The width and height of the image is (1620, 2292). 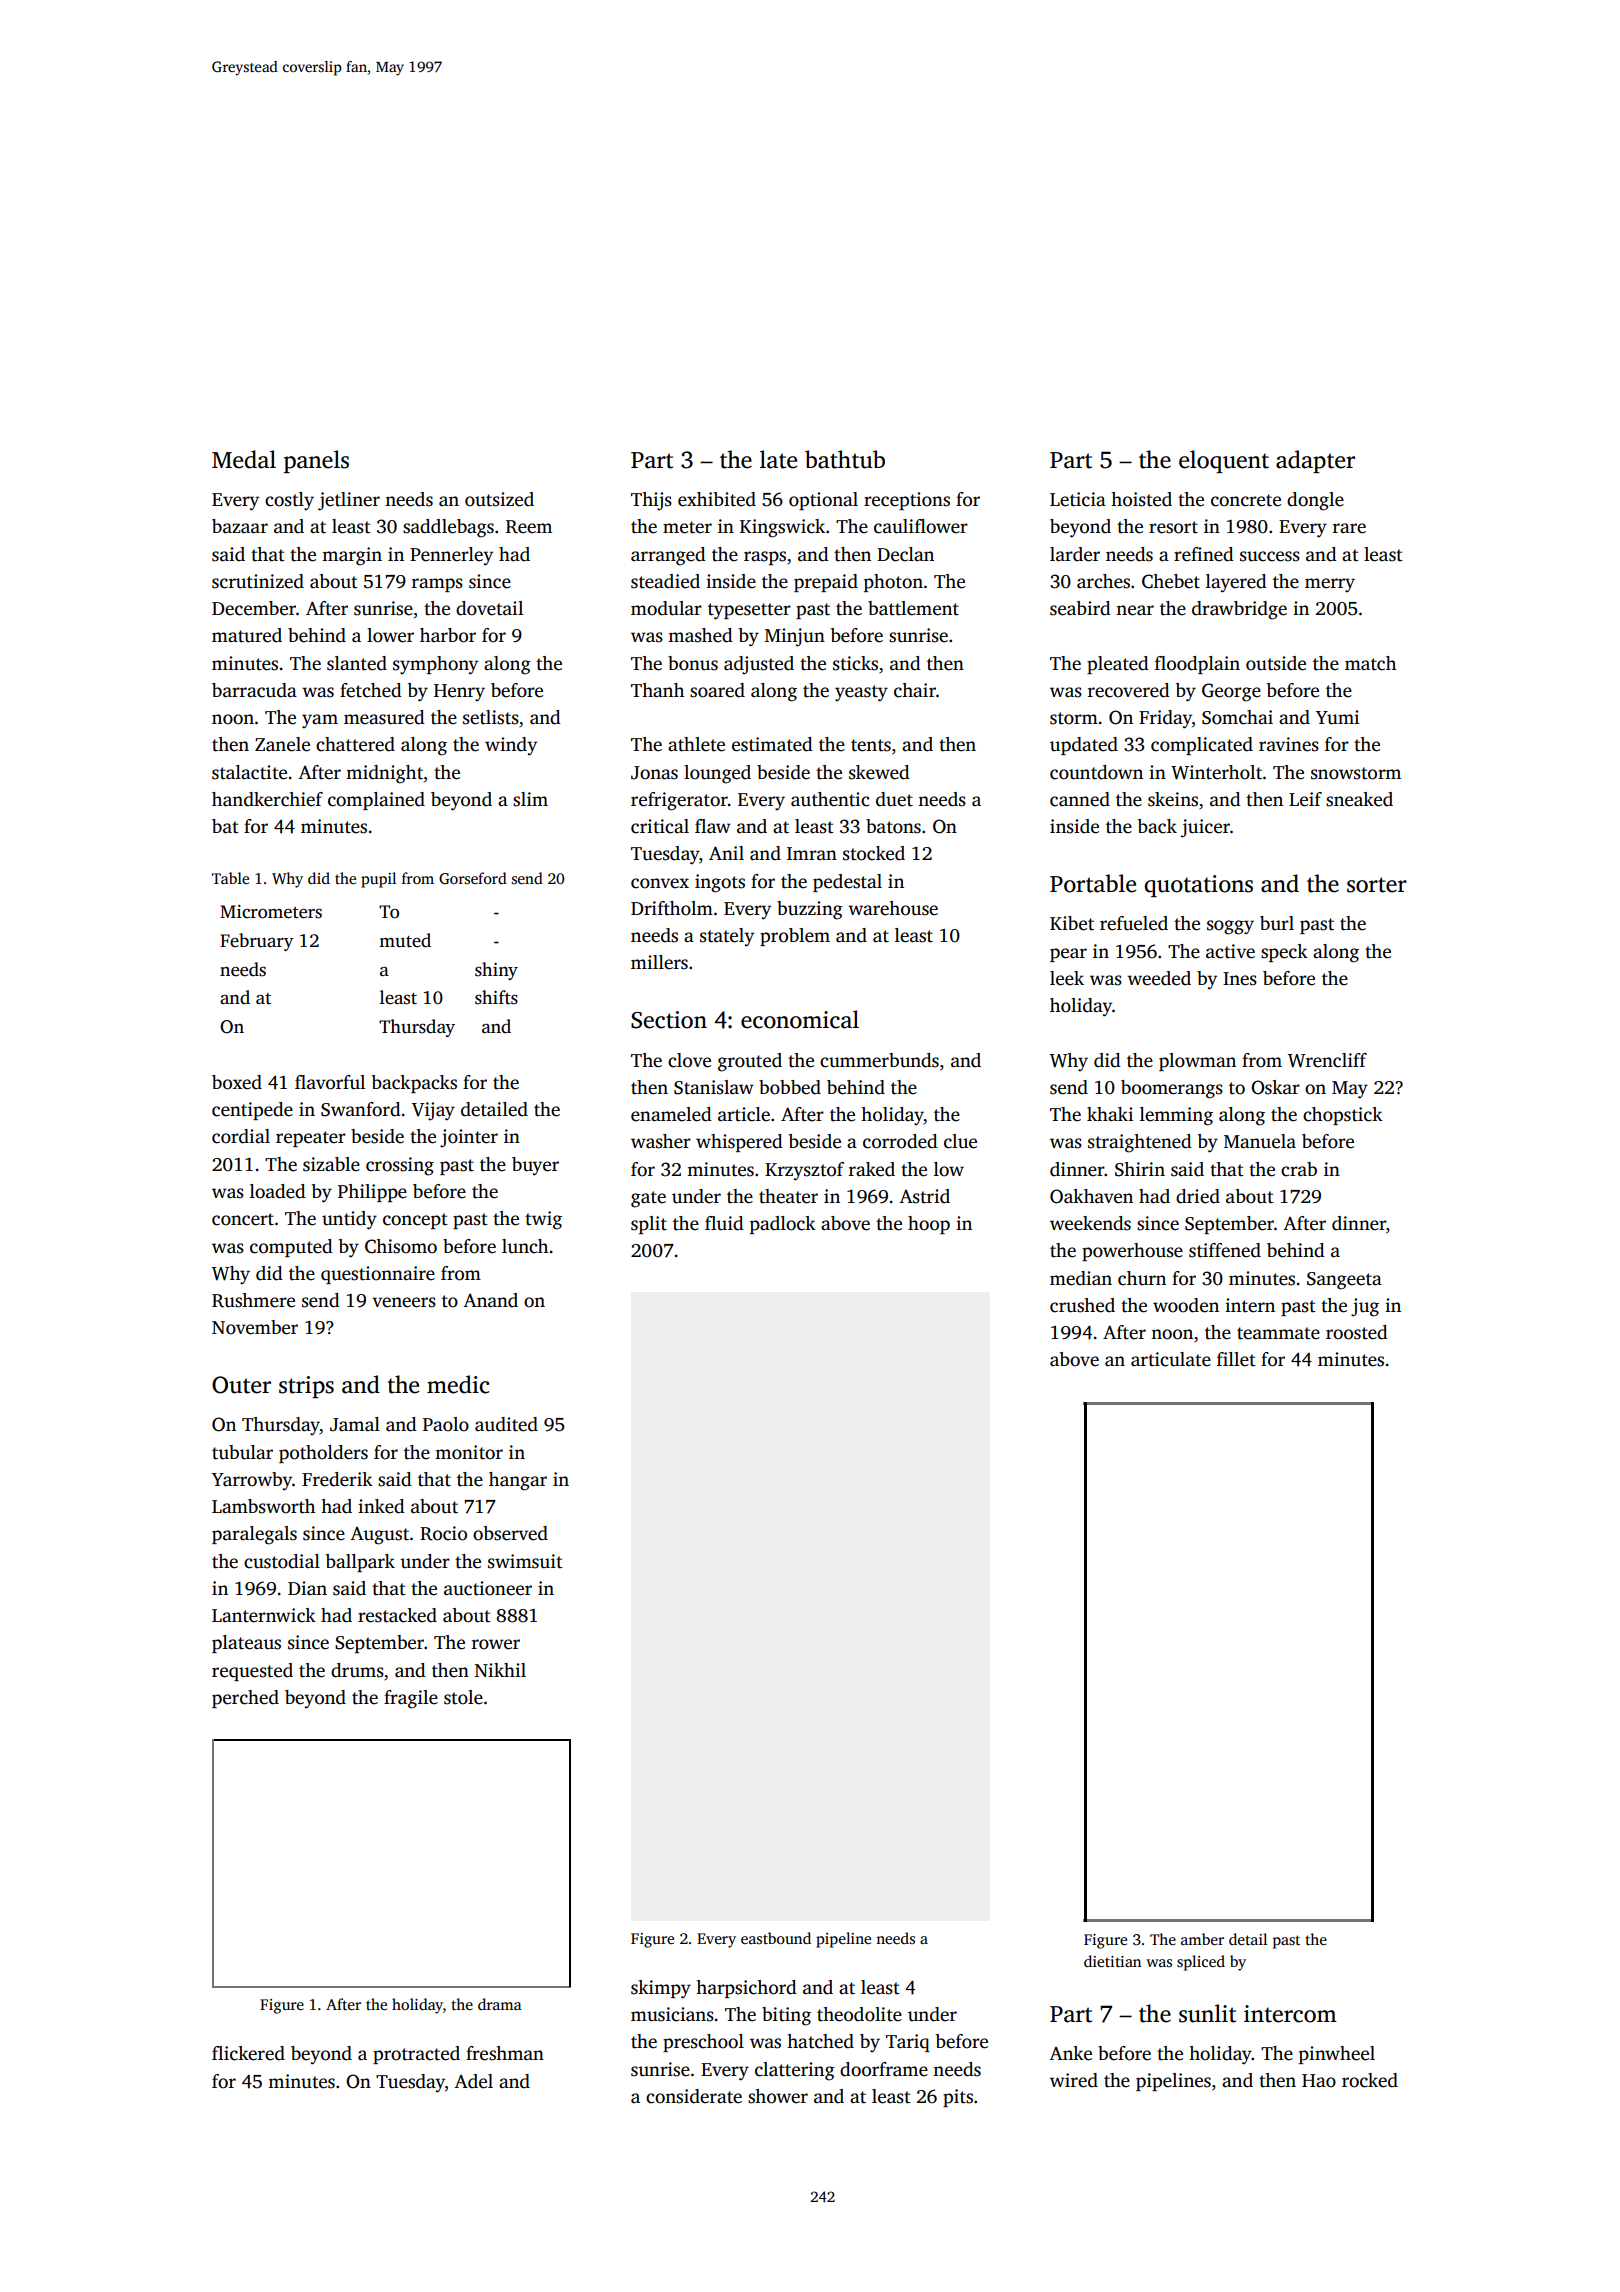 I want to click on wired, so click(x=1074, y=2080).
